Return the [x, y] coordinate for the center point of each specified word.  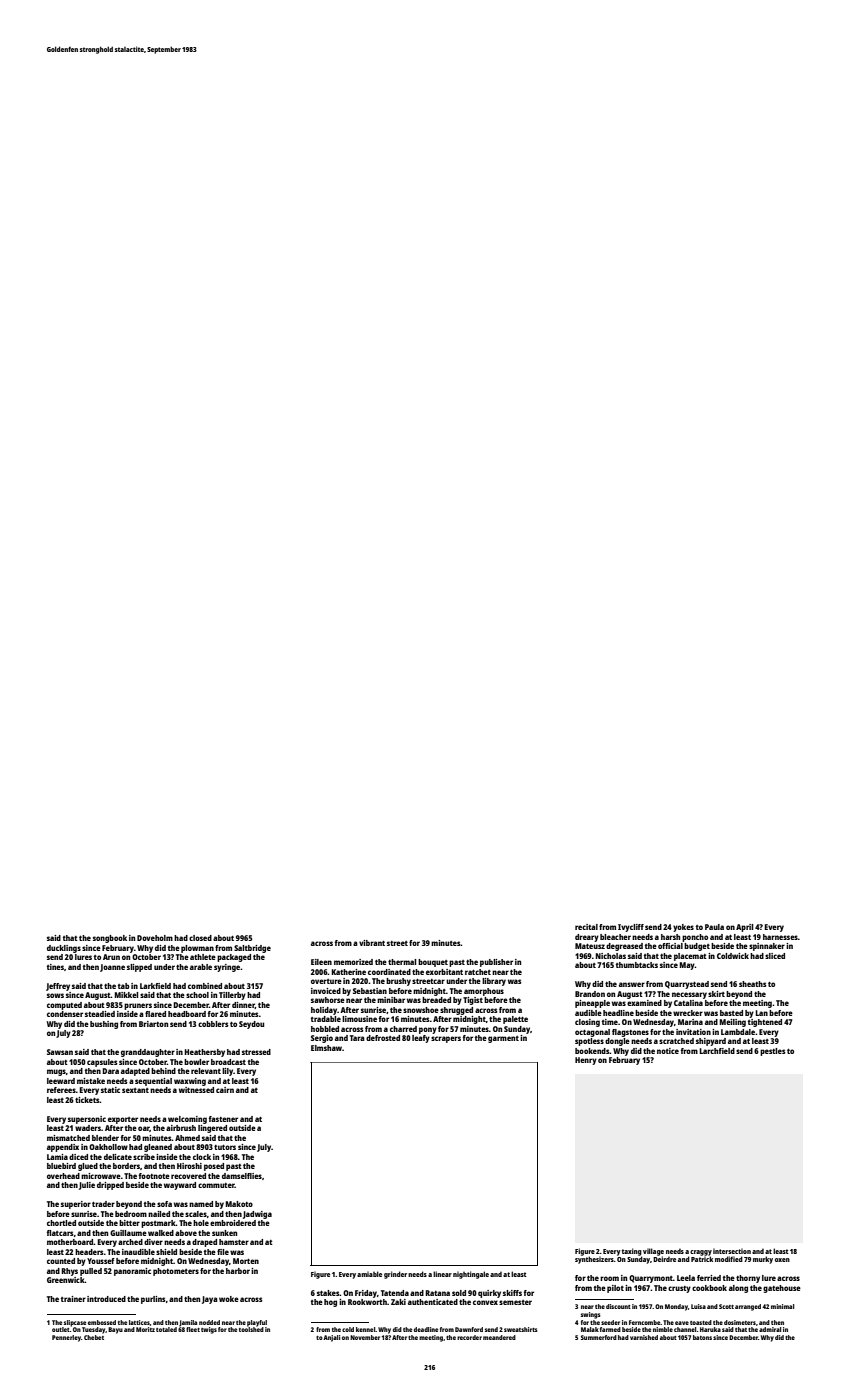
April [744, 928]
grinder [395, 1275]
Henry [586, 1061]
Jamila [188, 1323]
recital [586, 927]
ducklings [64, 949]
